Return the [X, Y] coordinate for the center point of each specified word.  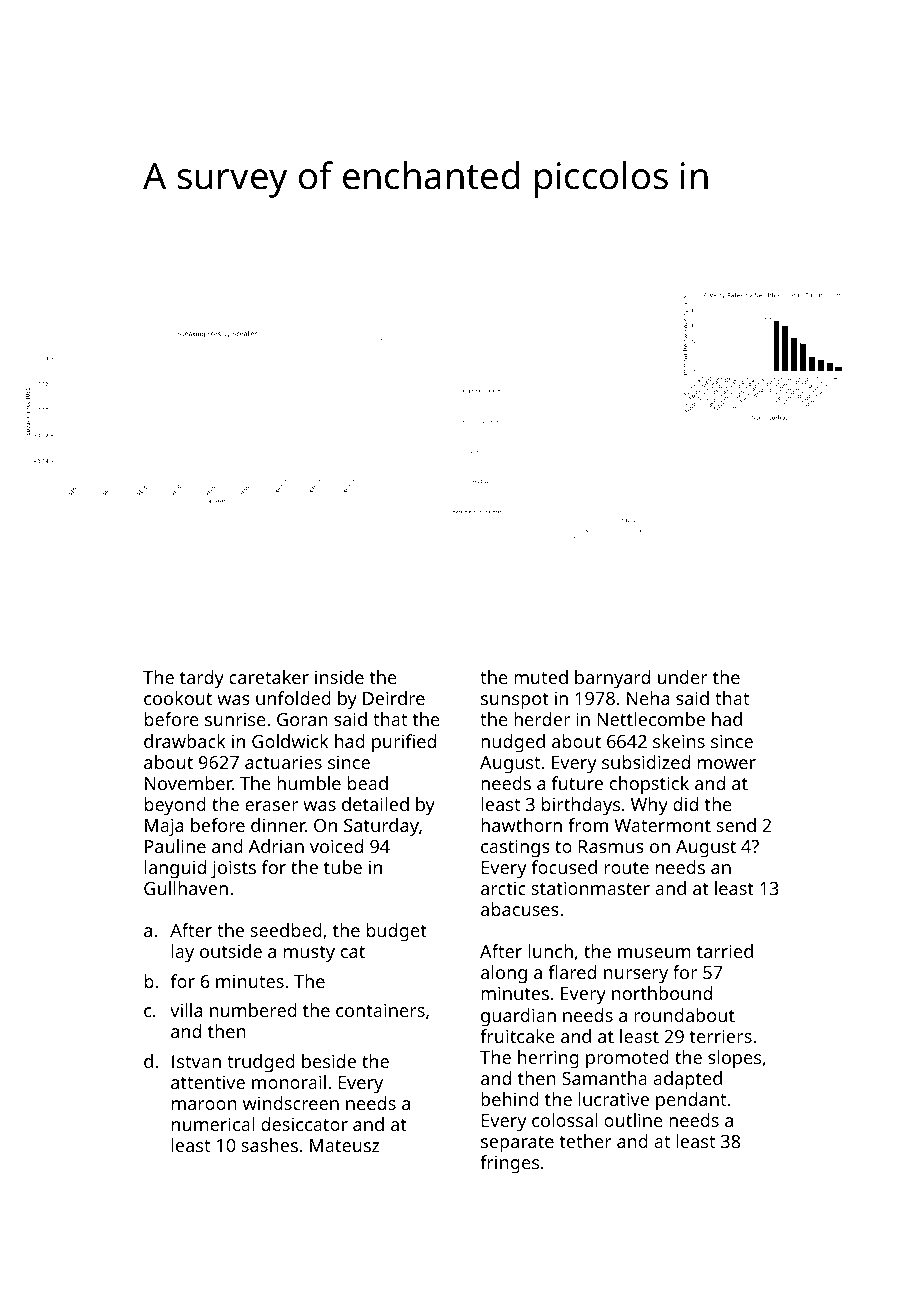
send [736, 825]
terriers [721, 1036]
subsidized [646, 762]
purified [404, 743]
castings [515, 848]
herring [548, 1059]
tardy [202, 679]
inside [339, 677]
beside [329, 1061]
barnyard [612, 679]
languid [175, 869]
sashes [269, 1145]
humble [309, 783]
